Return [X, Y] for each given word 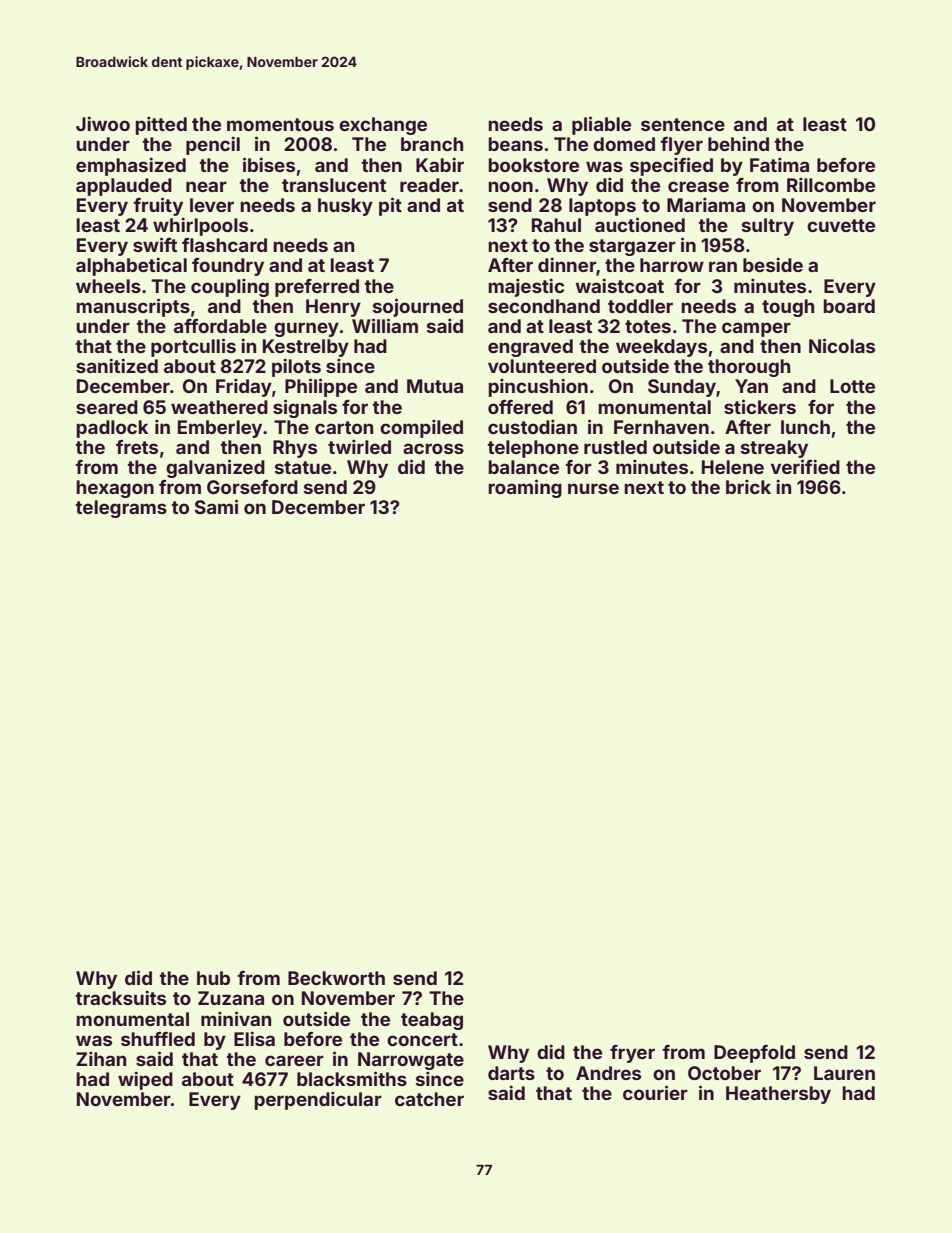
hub [213, 978]
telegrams [121, 509]
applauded [124, 187]
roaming [525, 488]
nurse [593, 488]
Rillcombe [831, 184]
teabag [432, 1021]
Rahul [556, 225]
